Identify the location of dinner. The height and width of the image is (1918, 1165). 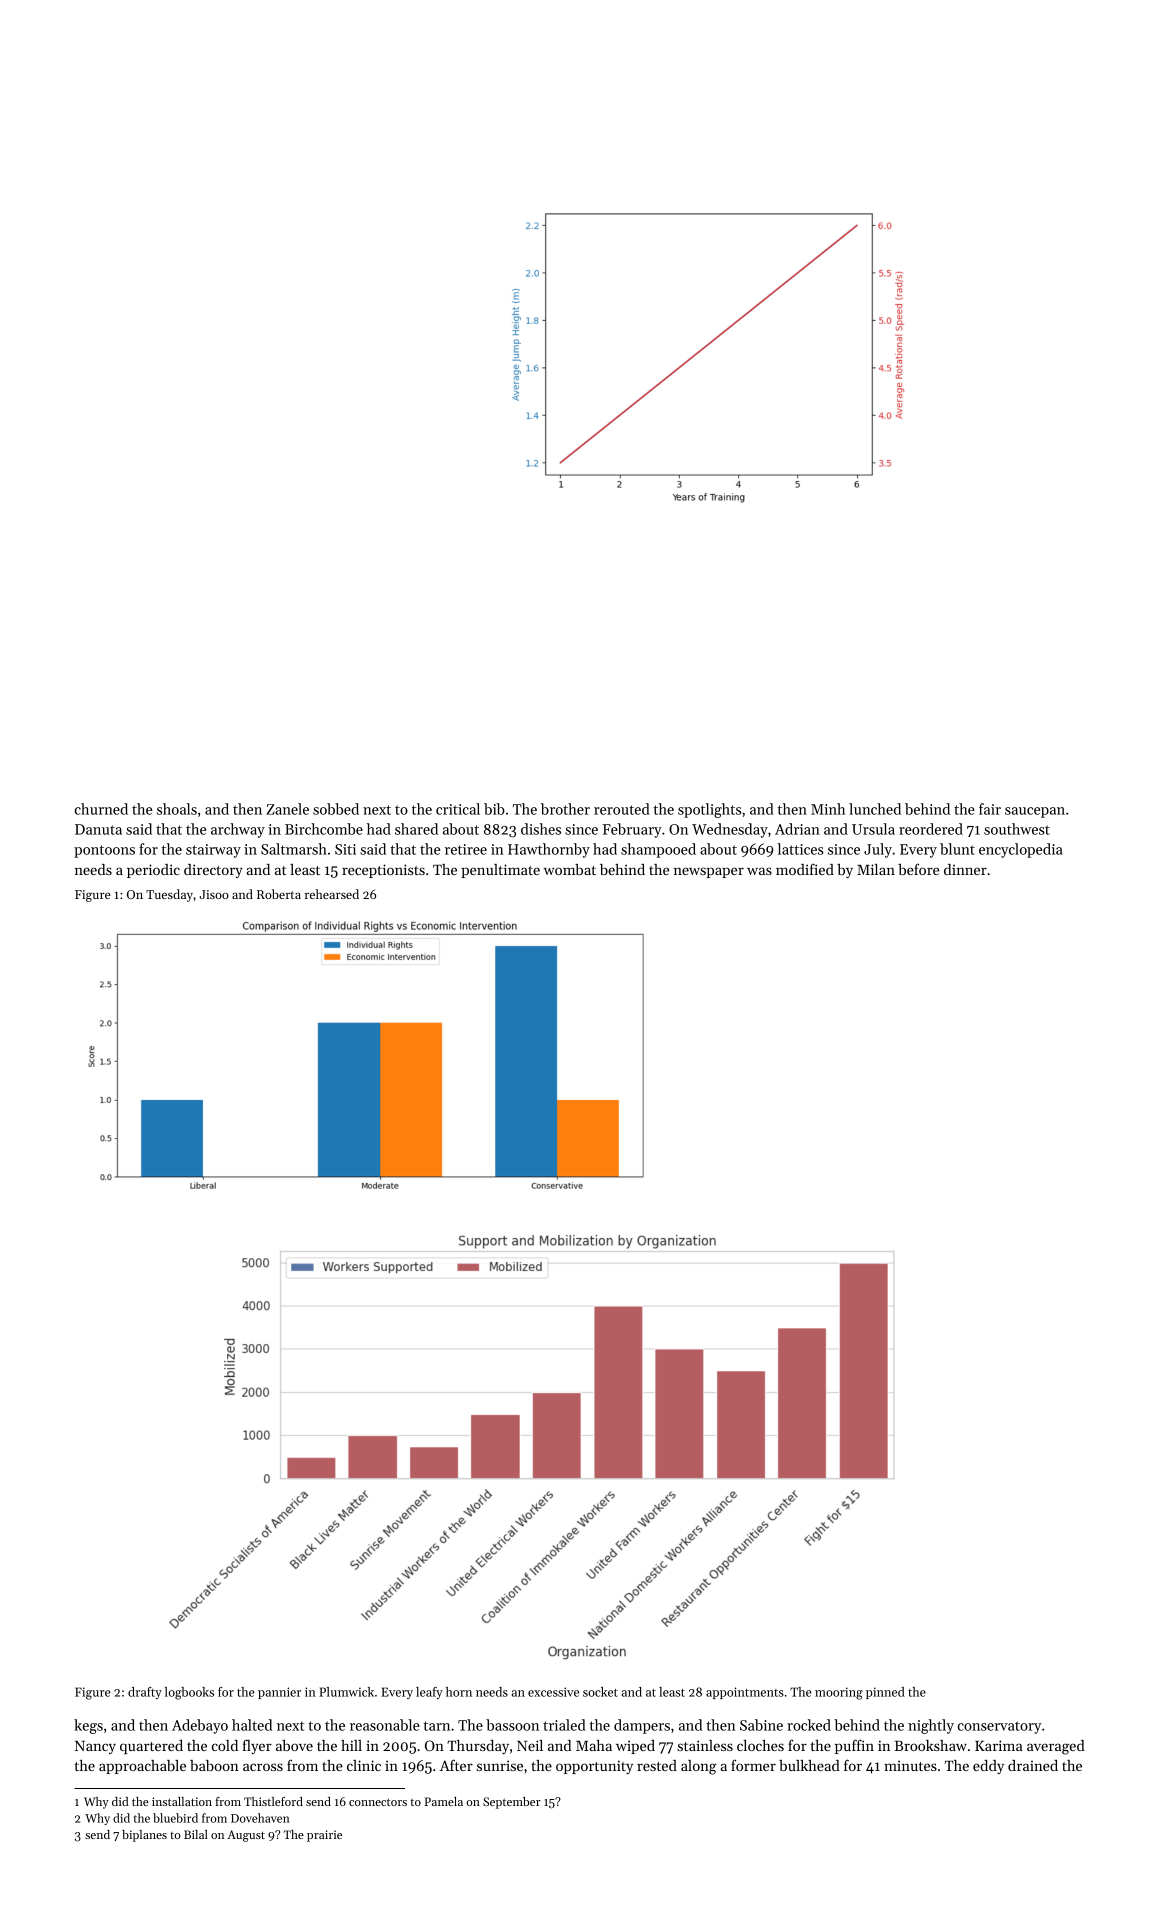
(965, 869).
